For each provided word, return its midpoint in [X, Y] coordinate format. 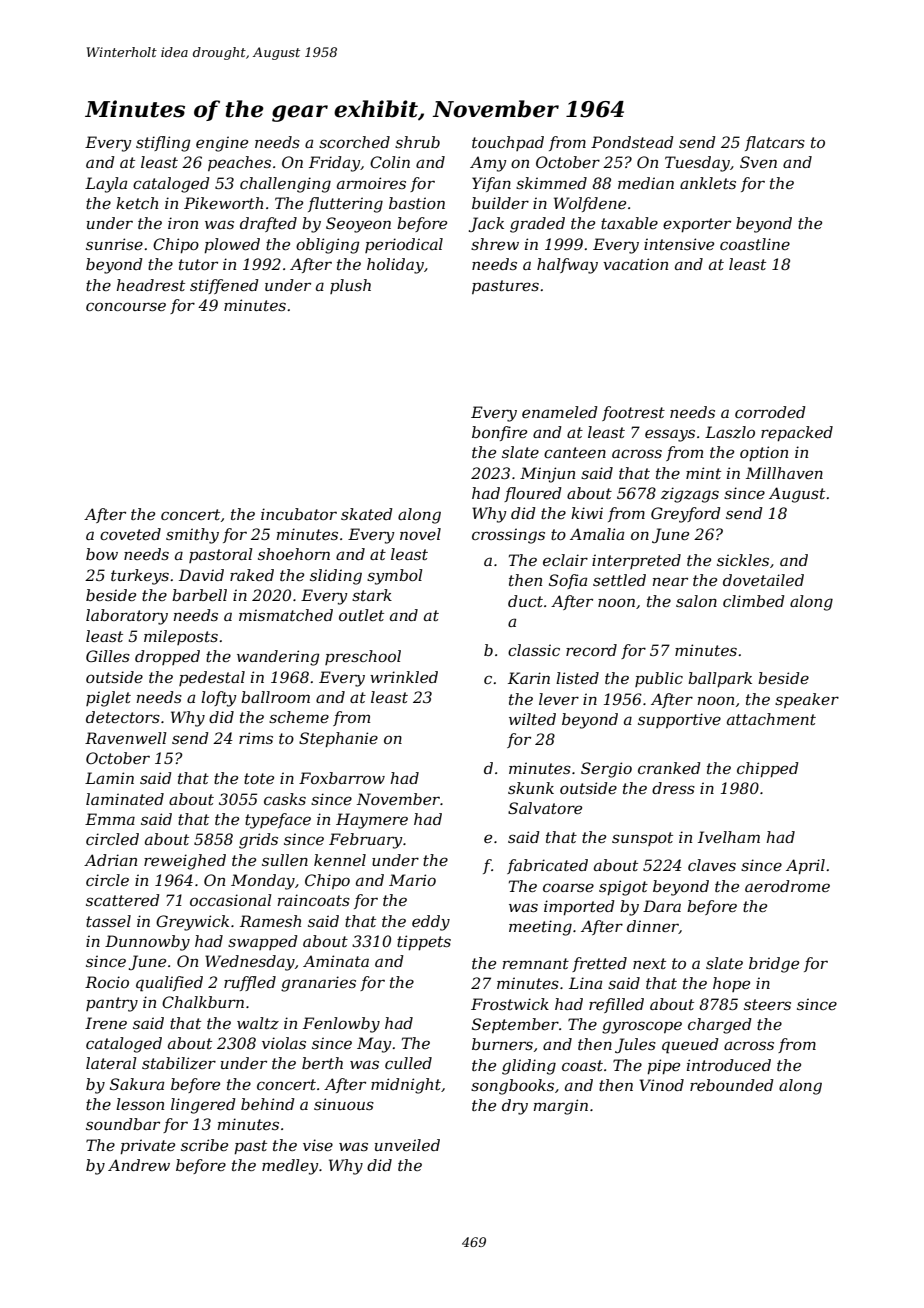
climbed [754, 601]
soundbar [123, 1124]
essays [670, 435]
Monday [263, 882]
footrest [633, 413]
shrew [495, 244]
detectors [123, 717]
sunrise [114, 244]
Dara [662, 906]
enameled [560, 412]
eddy [431, 923]
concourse [126, 306]
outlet [361, 615]
